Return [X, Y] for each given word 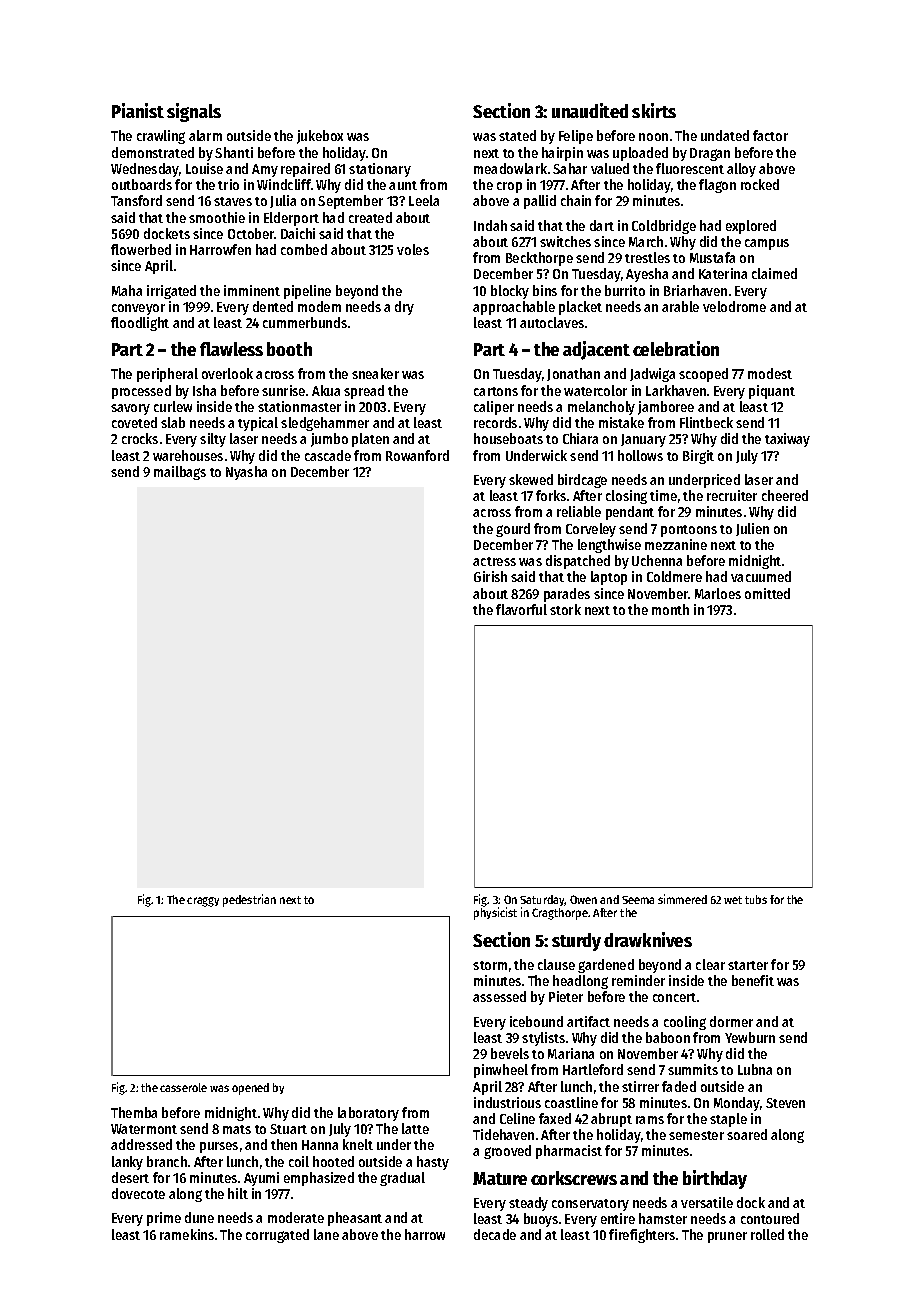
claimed [774, 273]
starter [748, 965]
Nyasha [246, 473]
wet [733, 900]
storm [490, 965]
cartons [496, 391]
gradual [402, 1179]
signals [194, 112]
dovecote [138, 1193]
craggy [203, 902]
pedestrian [249, 900]
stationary [380, 170]
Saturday [542, 901]
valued [610, 168]
